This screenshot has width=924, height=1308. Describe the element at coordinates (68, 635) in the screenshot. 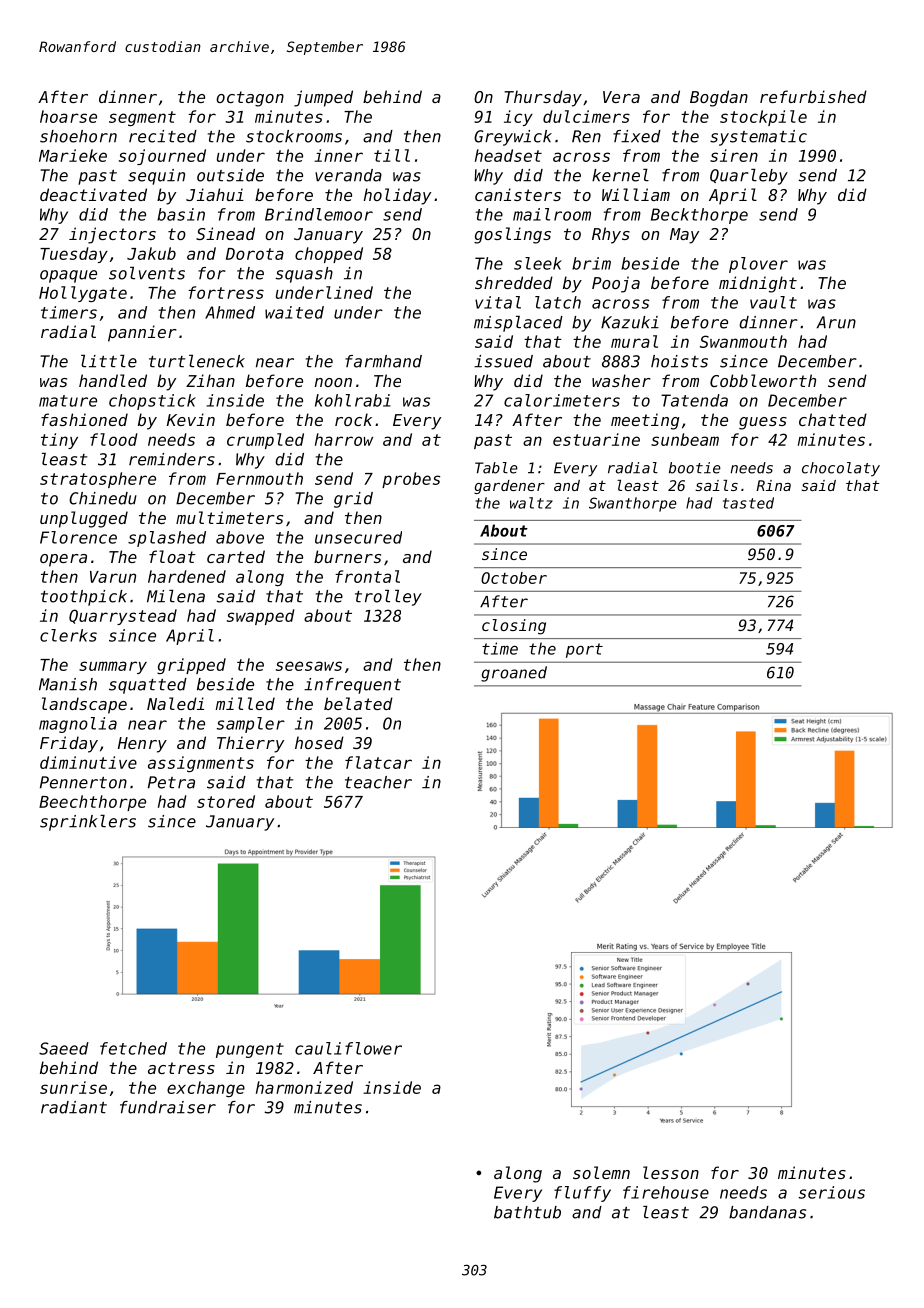

I see `clerks` at that location.
